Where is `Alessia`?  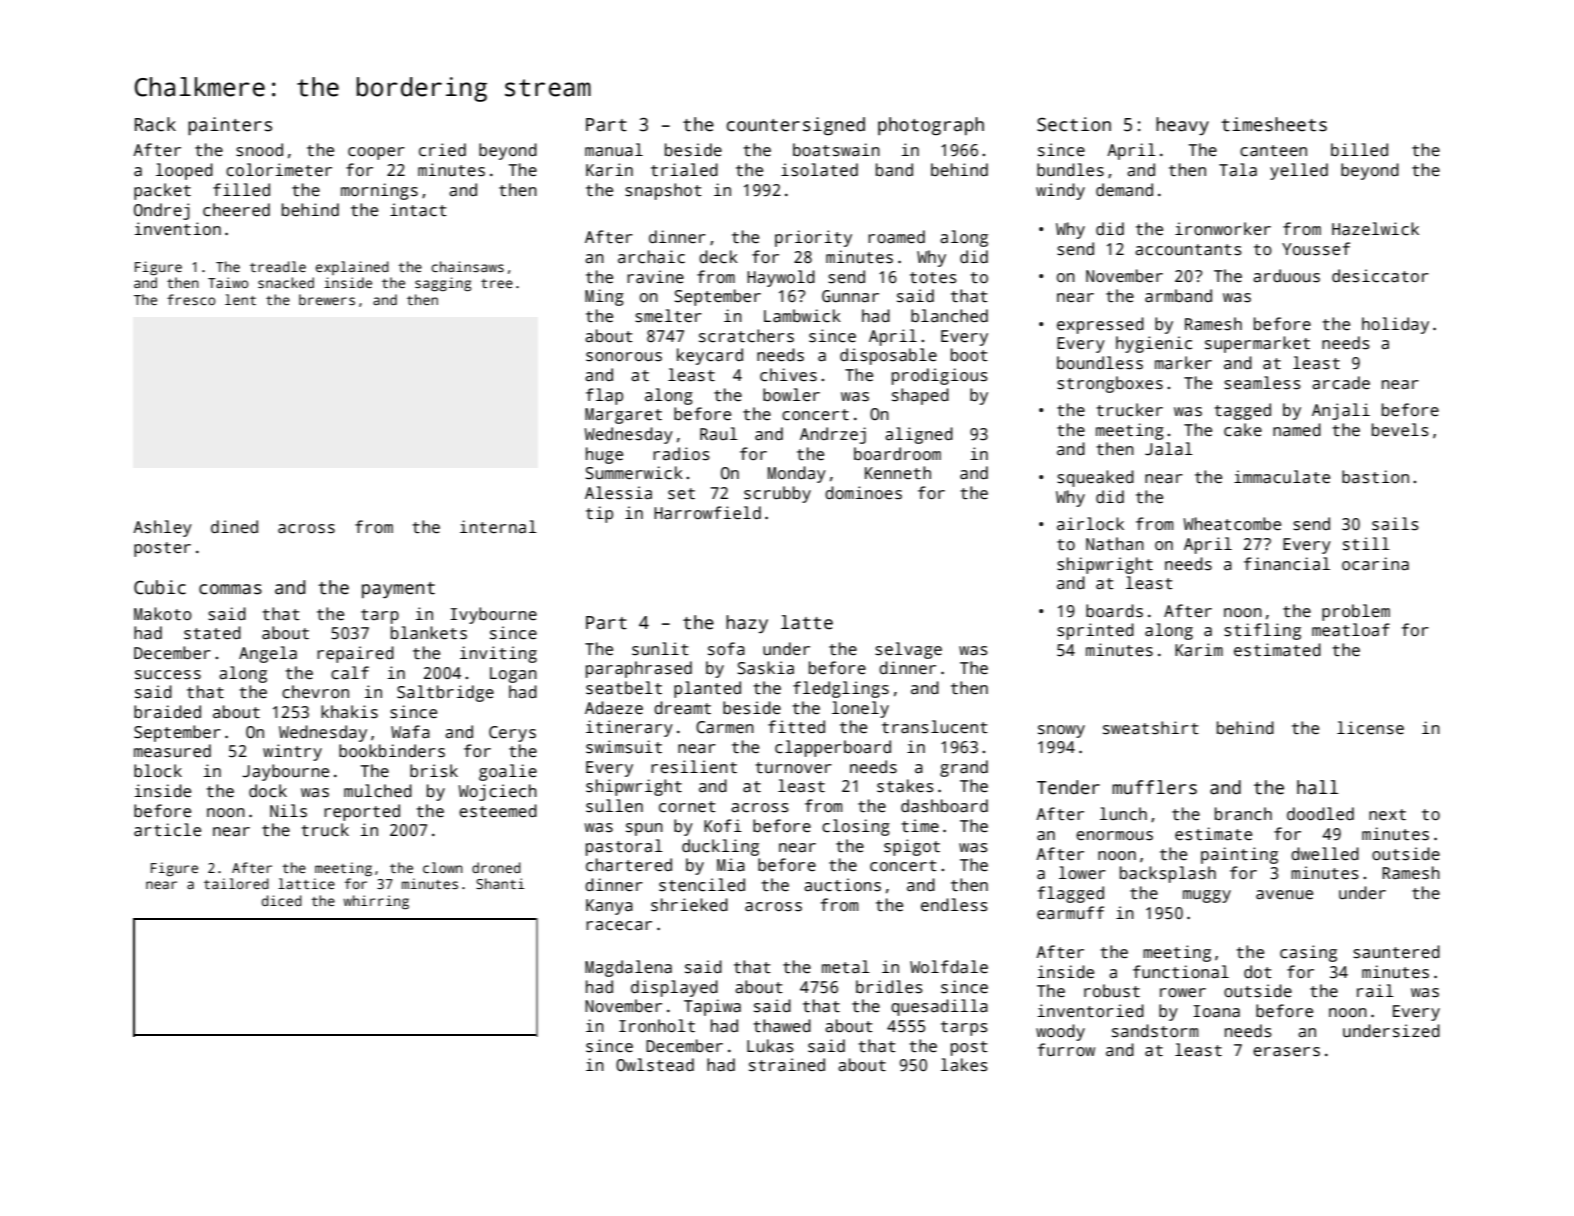 Alessia is located at coordinates (618, 493).
